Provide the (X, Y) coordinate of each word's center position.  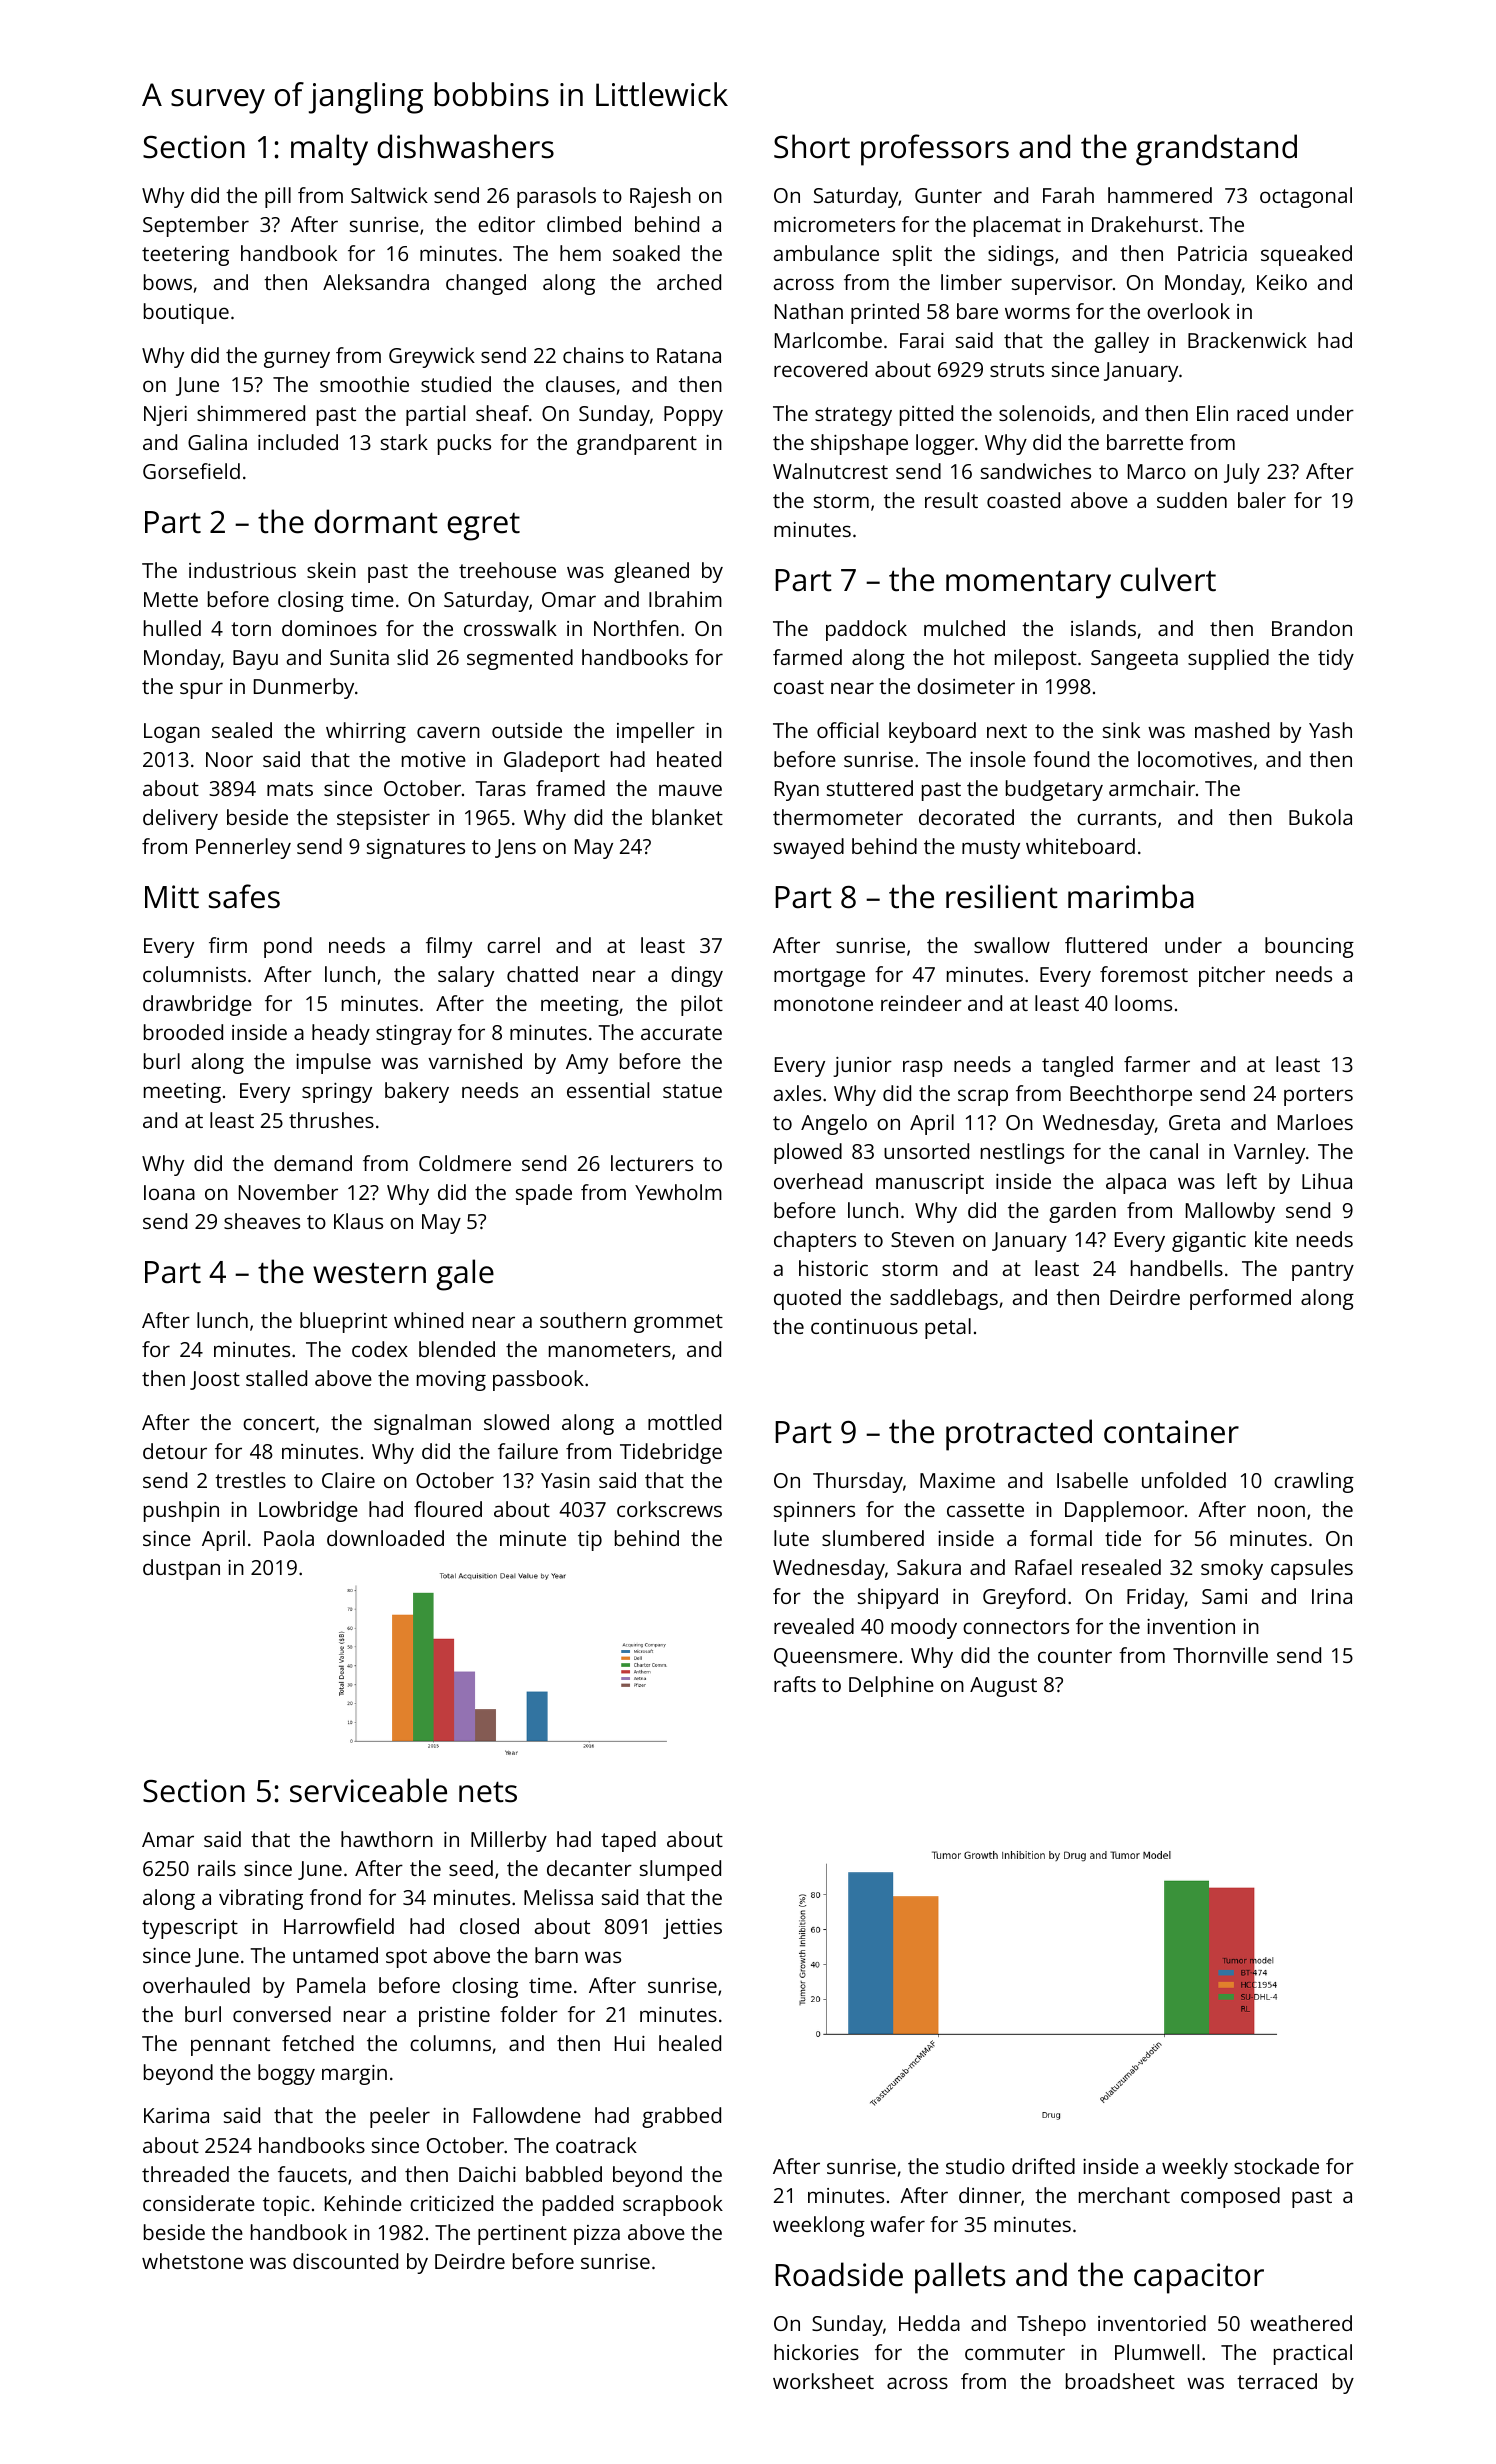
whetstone (192, 2261)
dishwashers (465, 146)
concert (279, 1423)
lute (791, 1538)
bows (168, 282)
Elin (1212, 413)
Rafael (1043, 1567)
